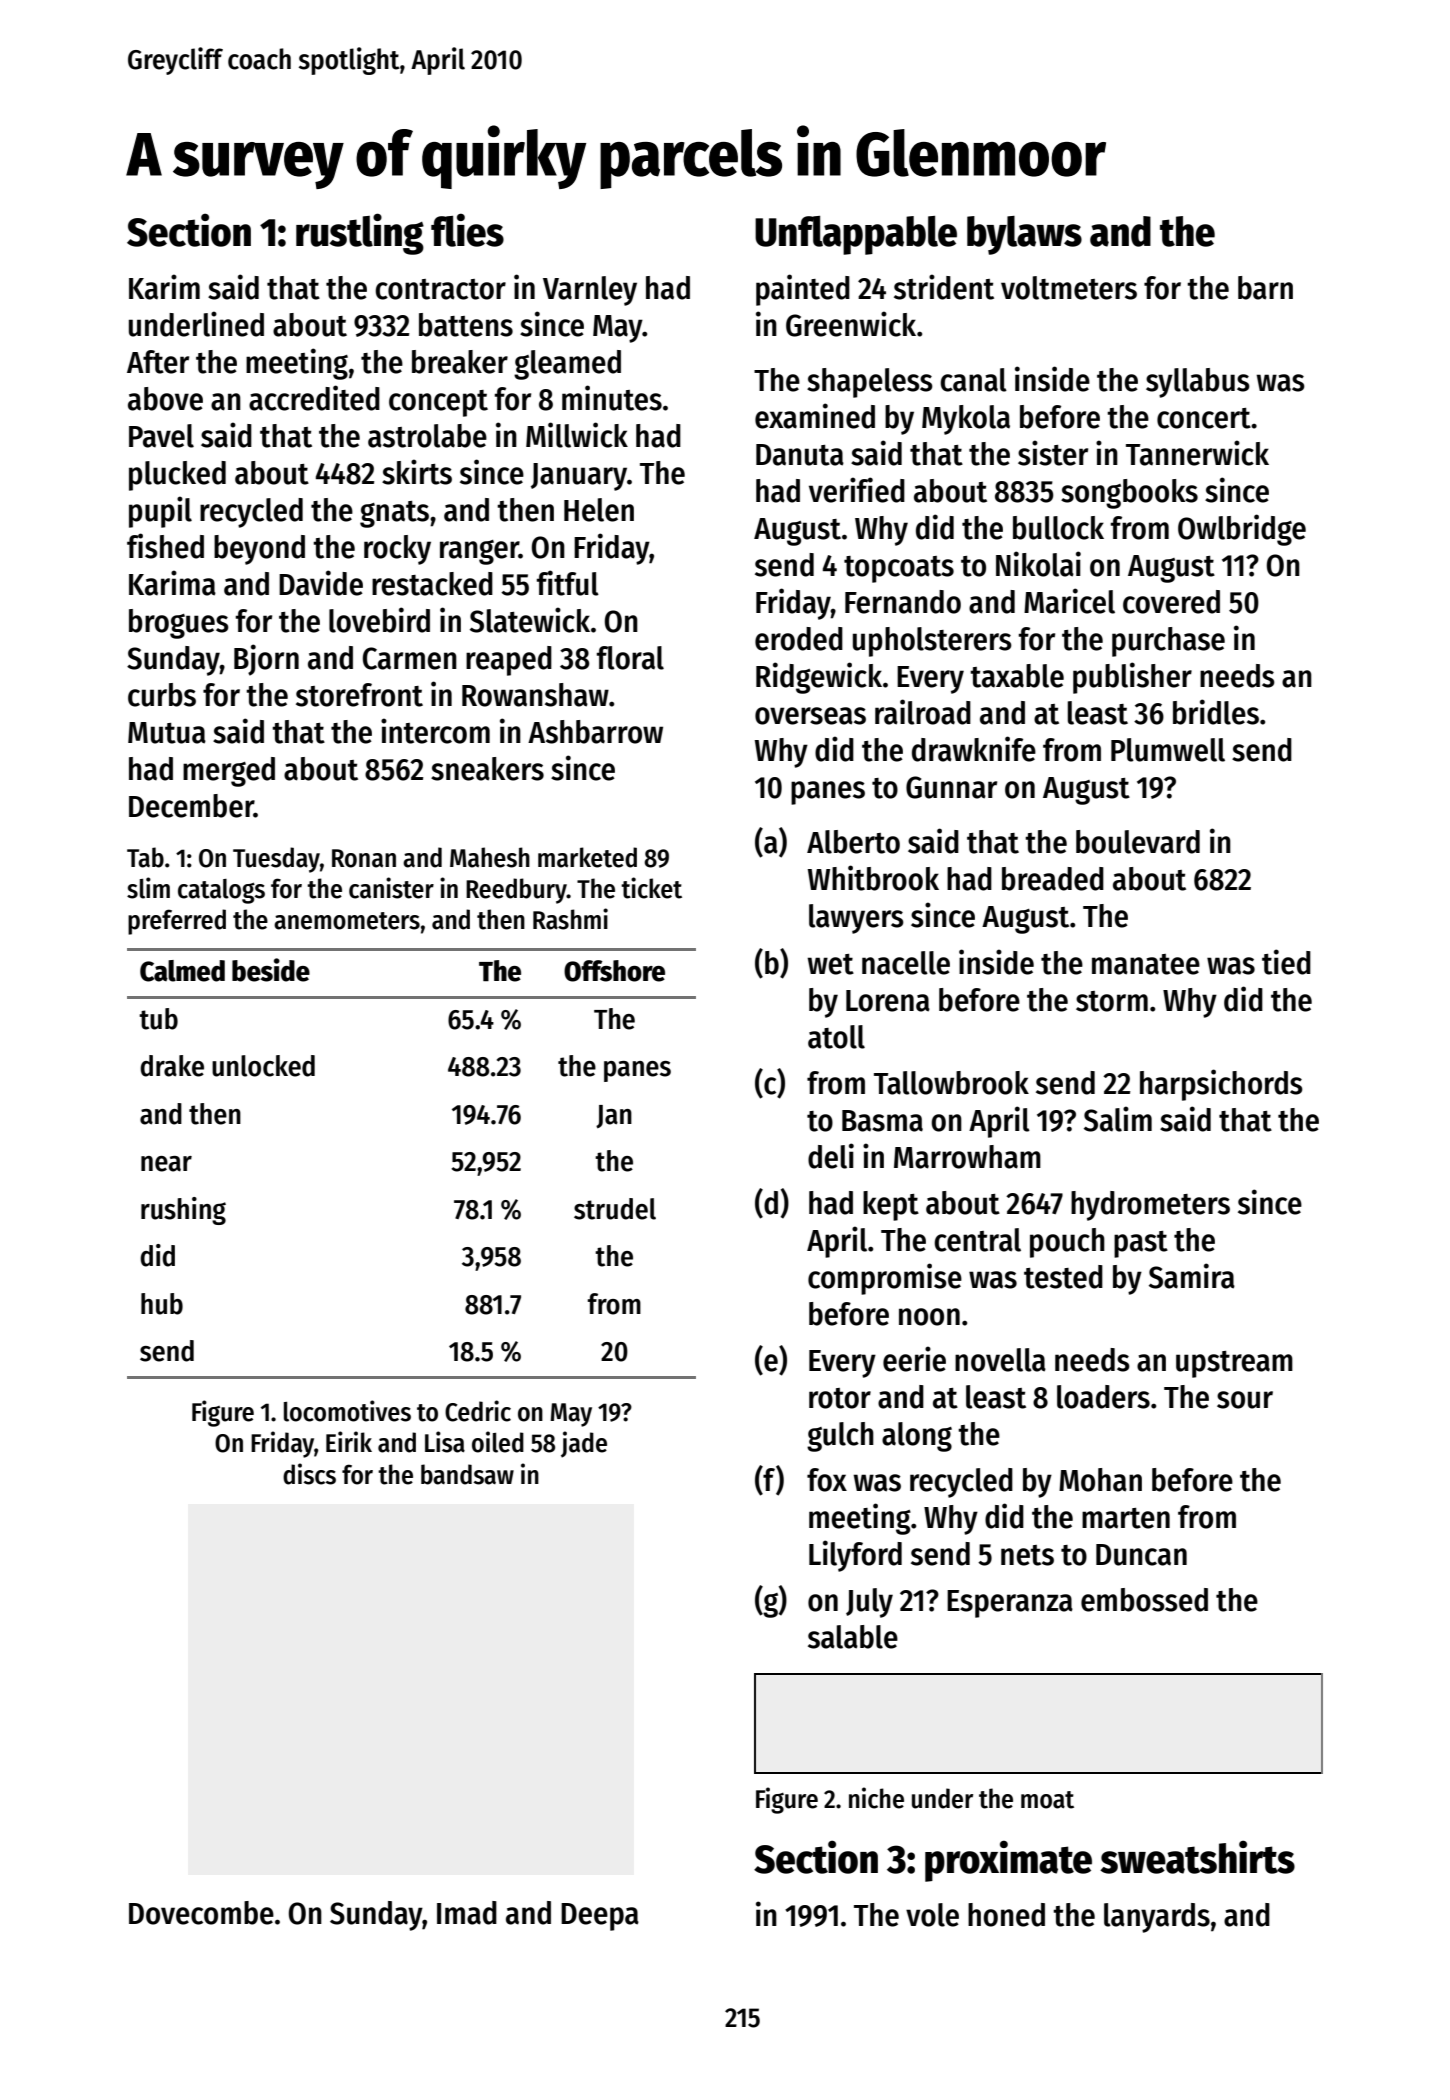 Image resolution: width=1450 pixels, height=2100 pixels. Describe the element at coordinates (347, 1411) in the screenshot. I see `locomotives` at that location.
